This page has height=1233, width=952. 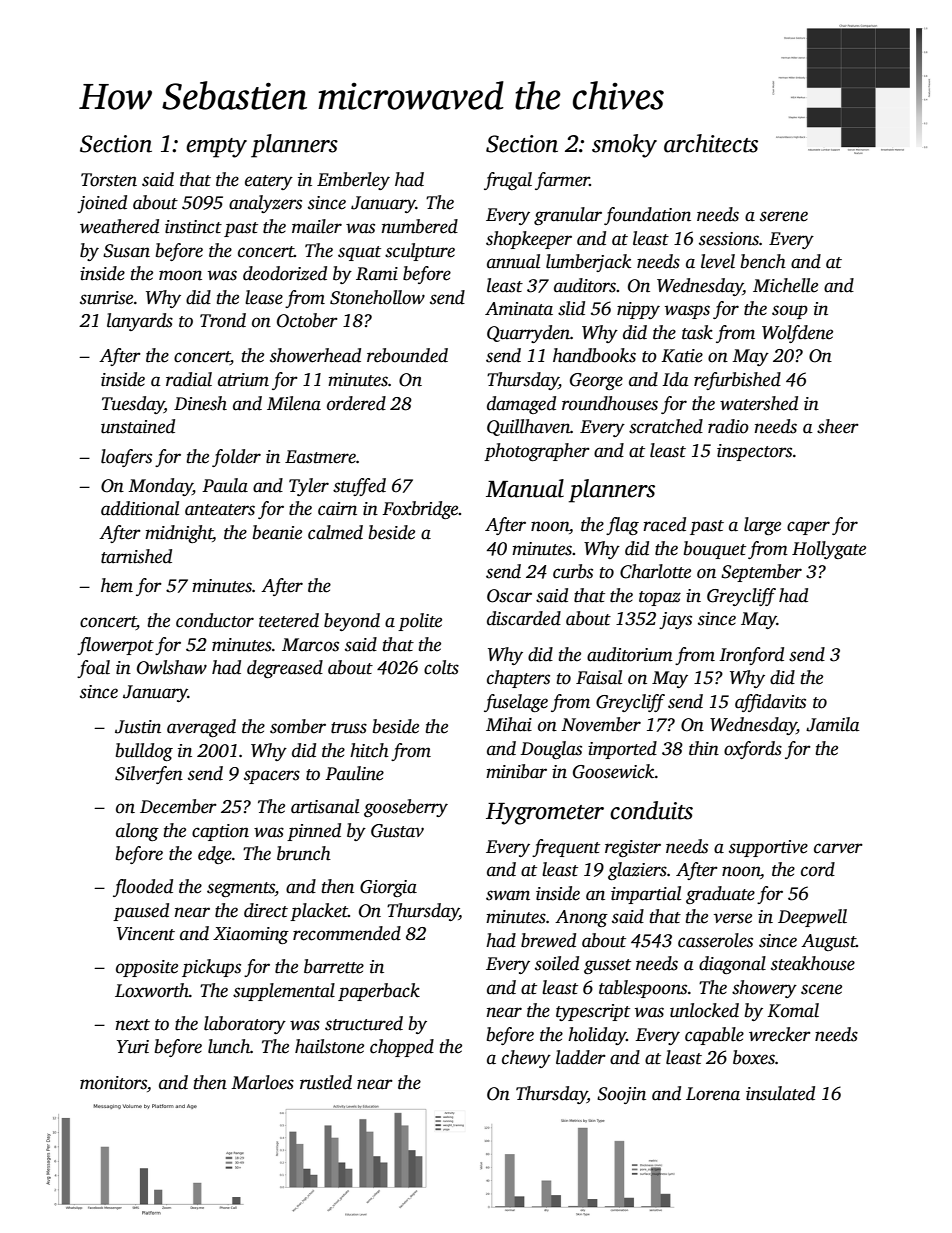 What do you see at coordinates (149, 775) in the page?
I see `Silverfen` at bounding box center [149, 775].
